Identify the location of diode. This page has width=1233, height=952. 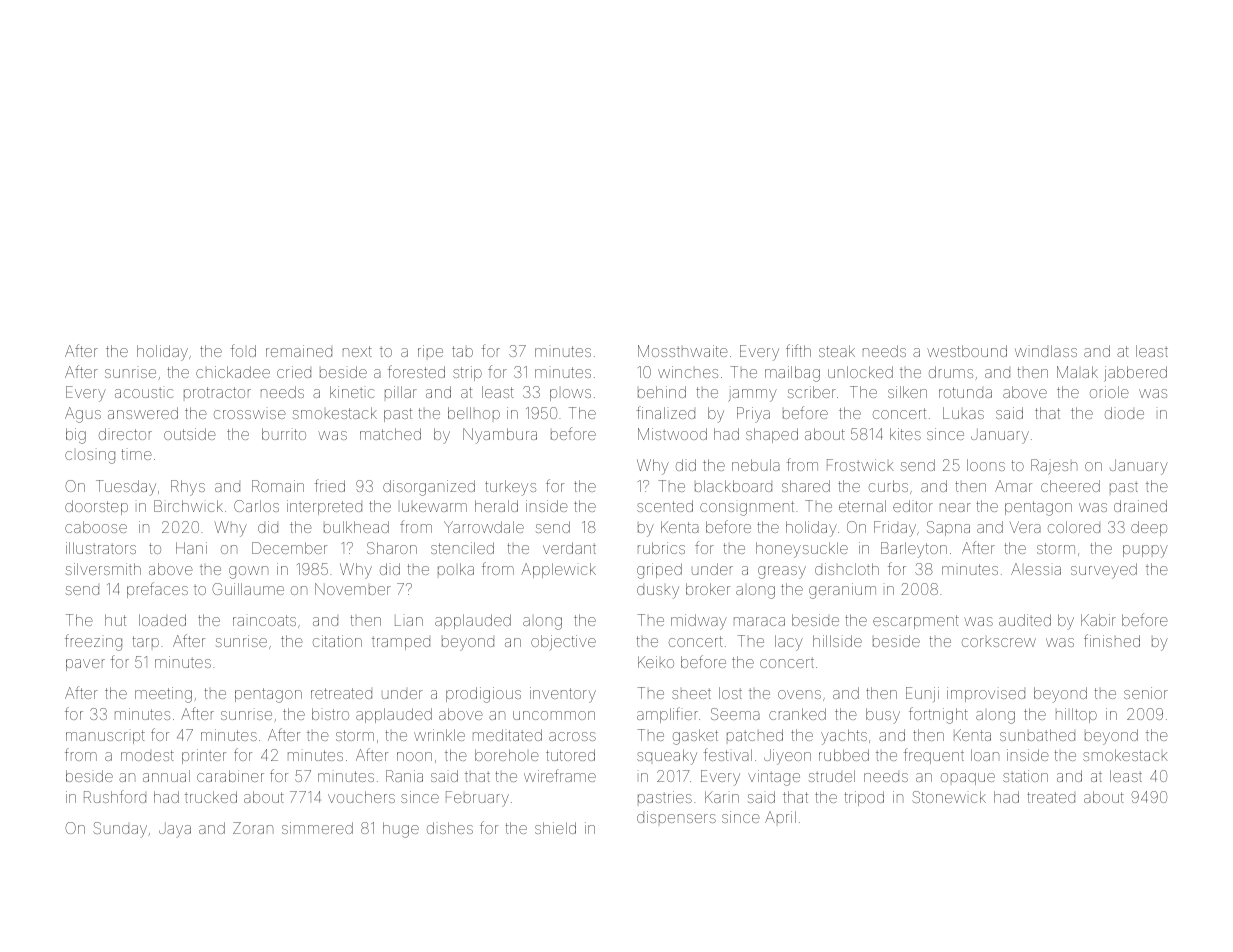
(1124, 413).
